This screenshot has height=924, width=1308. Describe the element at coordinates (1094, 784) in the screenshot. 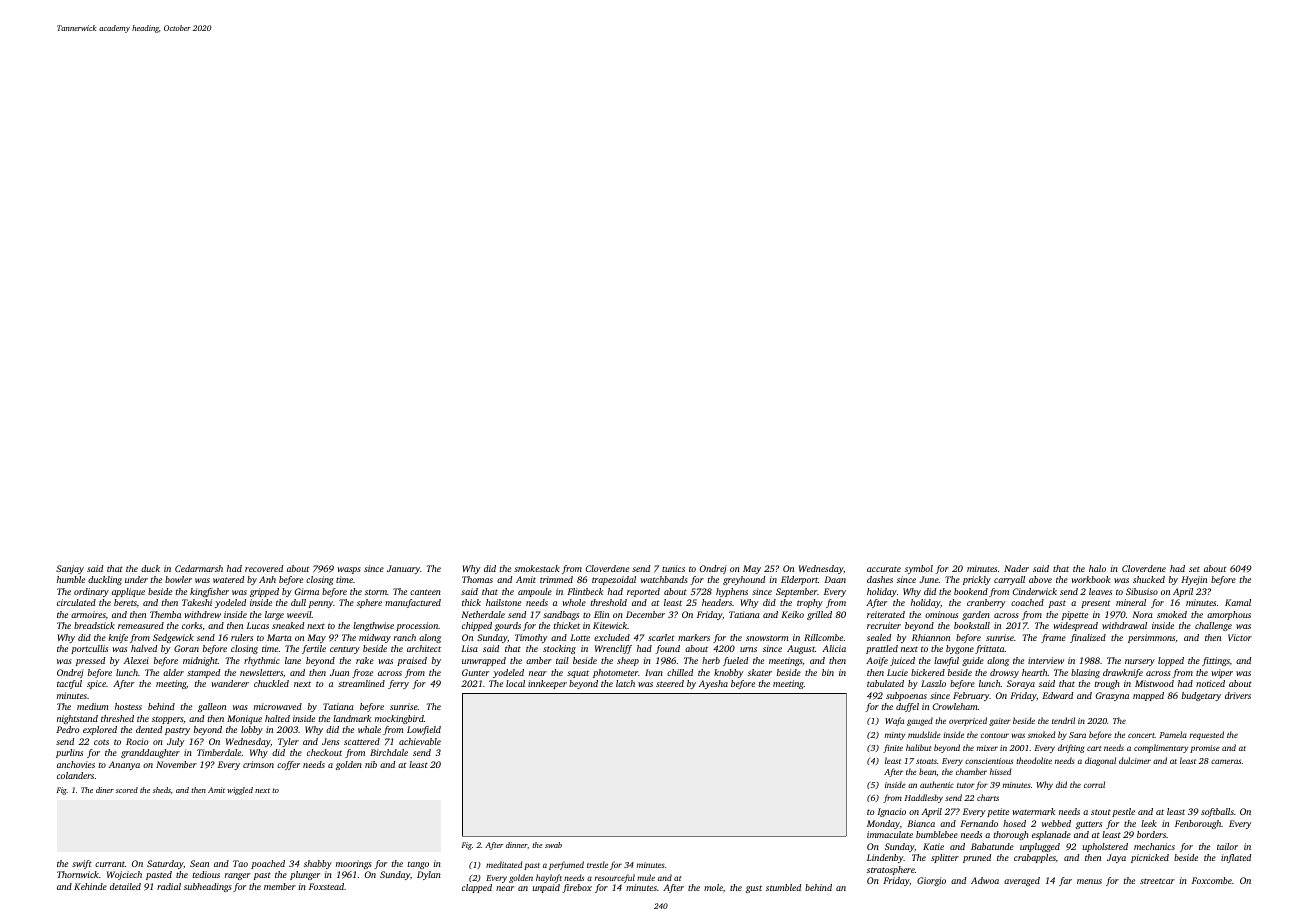

I see `corral` at that location.
